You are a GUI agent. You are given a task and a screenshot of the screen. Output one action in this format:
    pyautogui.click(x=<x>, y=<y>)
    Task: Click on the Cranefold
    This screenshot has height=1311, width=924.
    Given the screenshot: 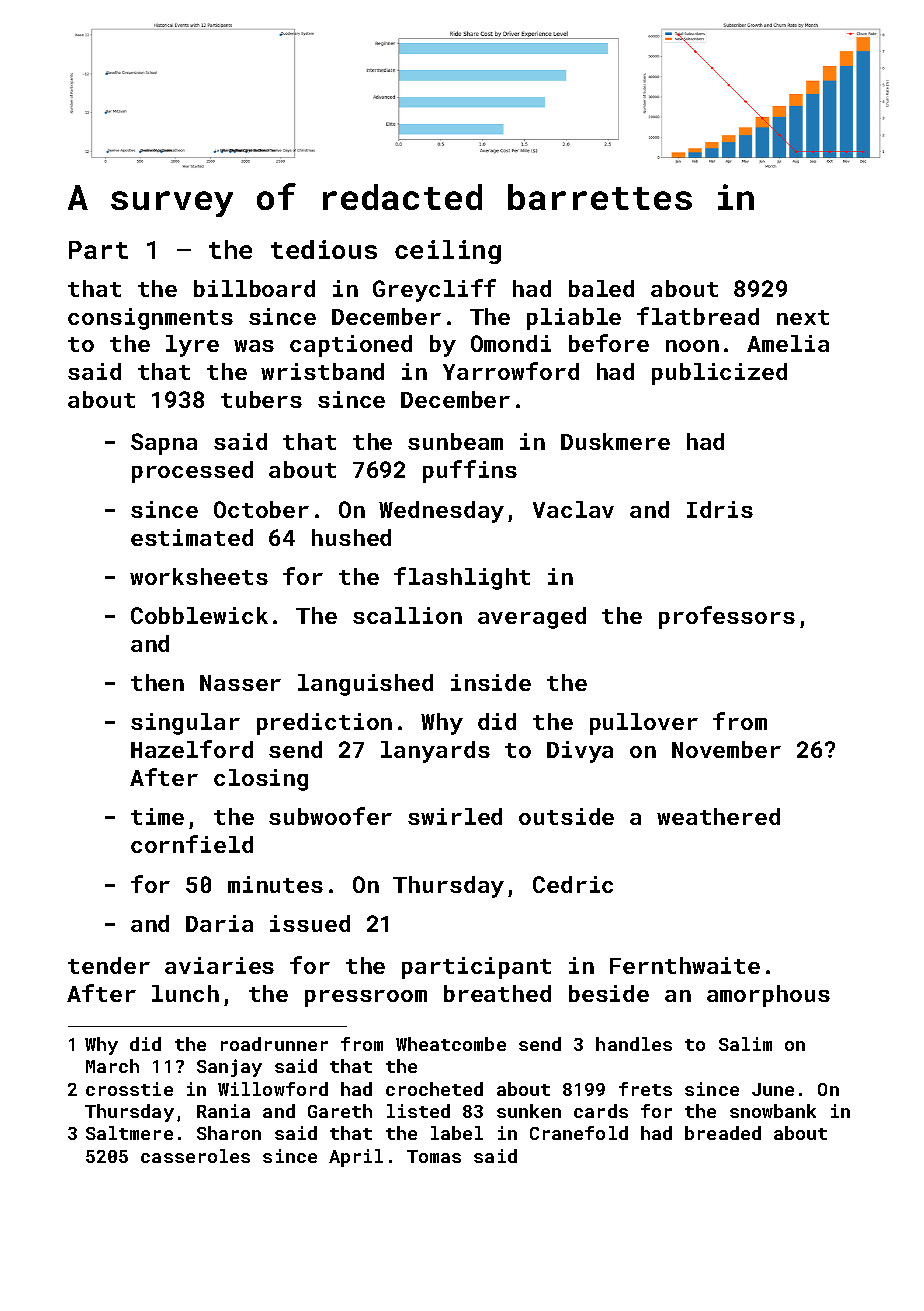 What is the action you would take?
    pyautogui.click(x=579, y=1133)
